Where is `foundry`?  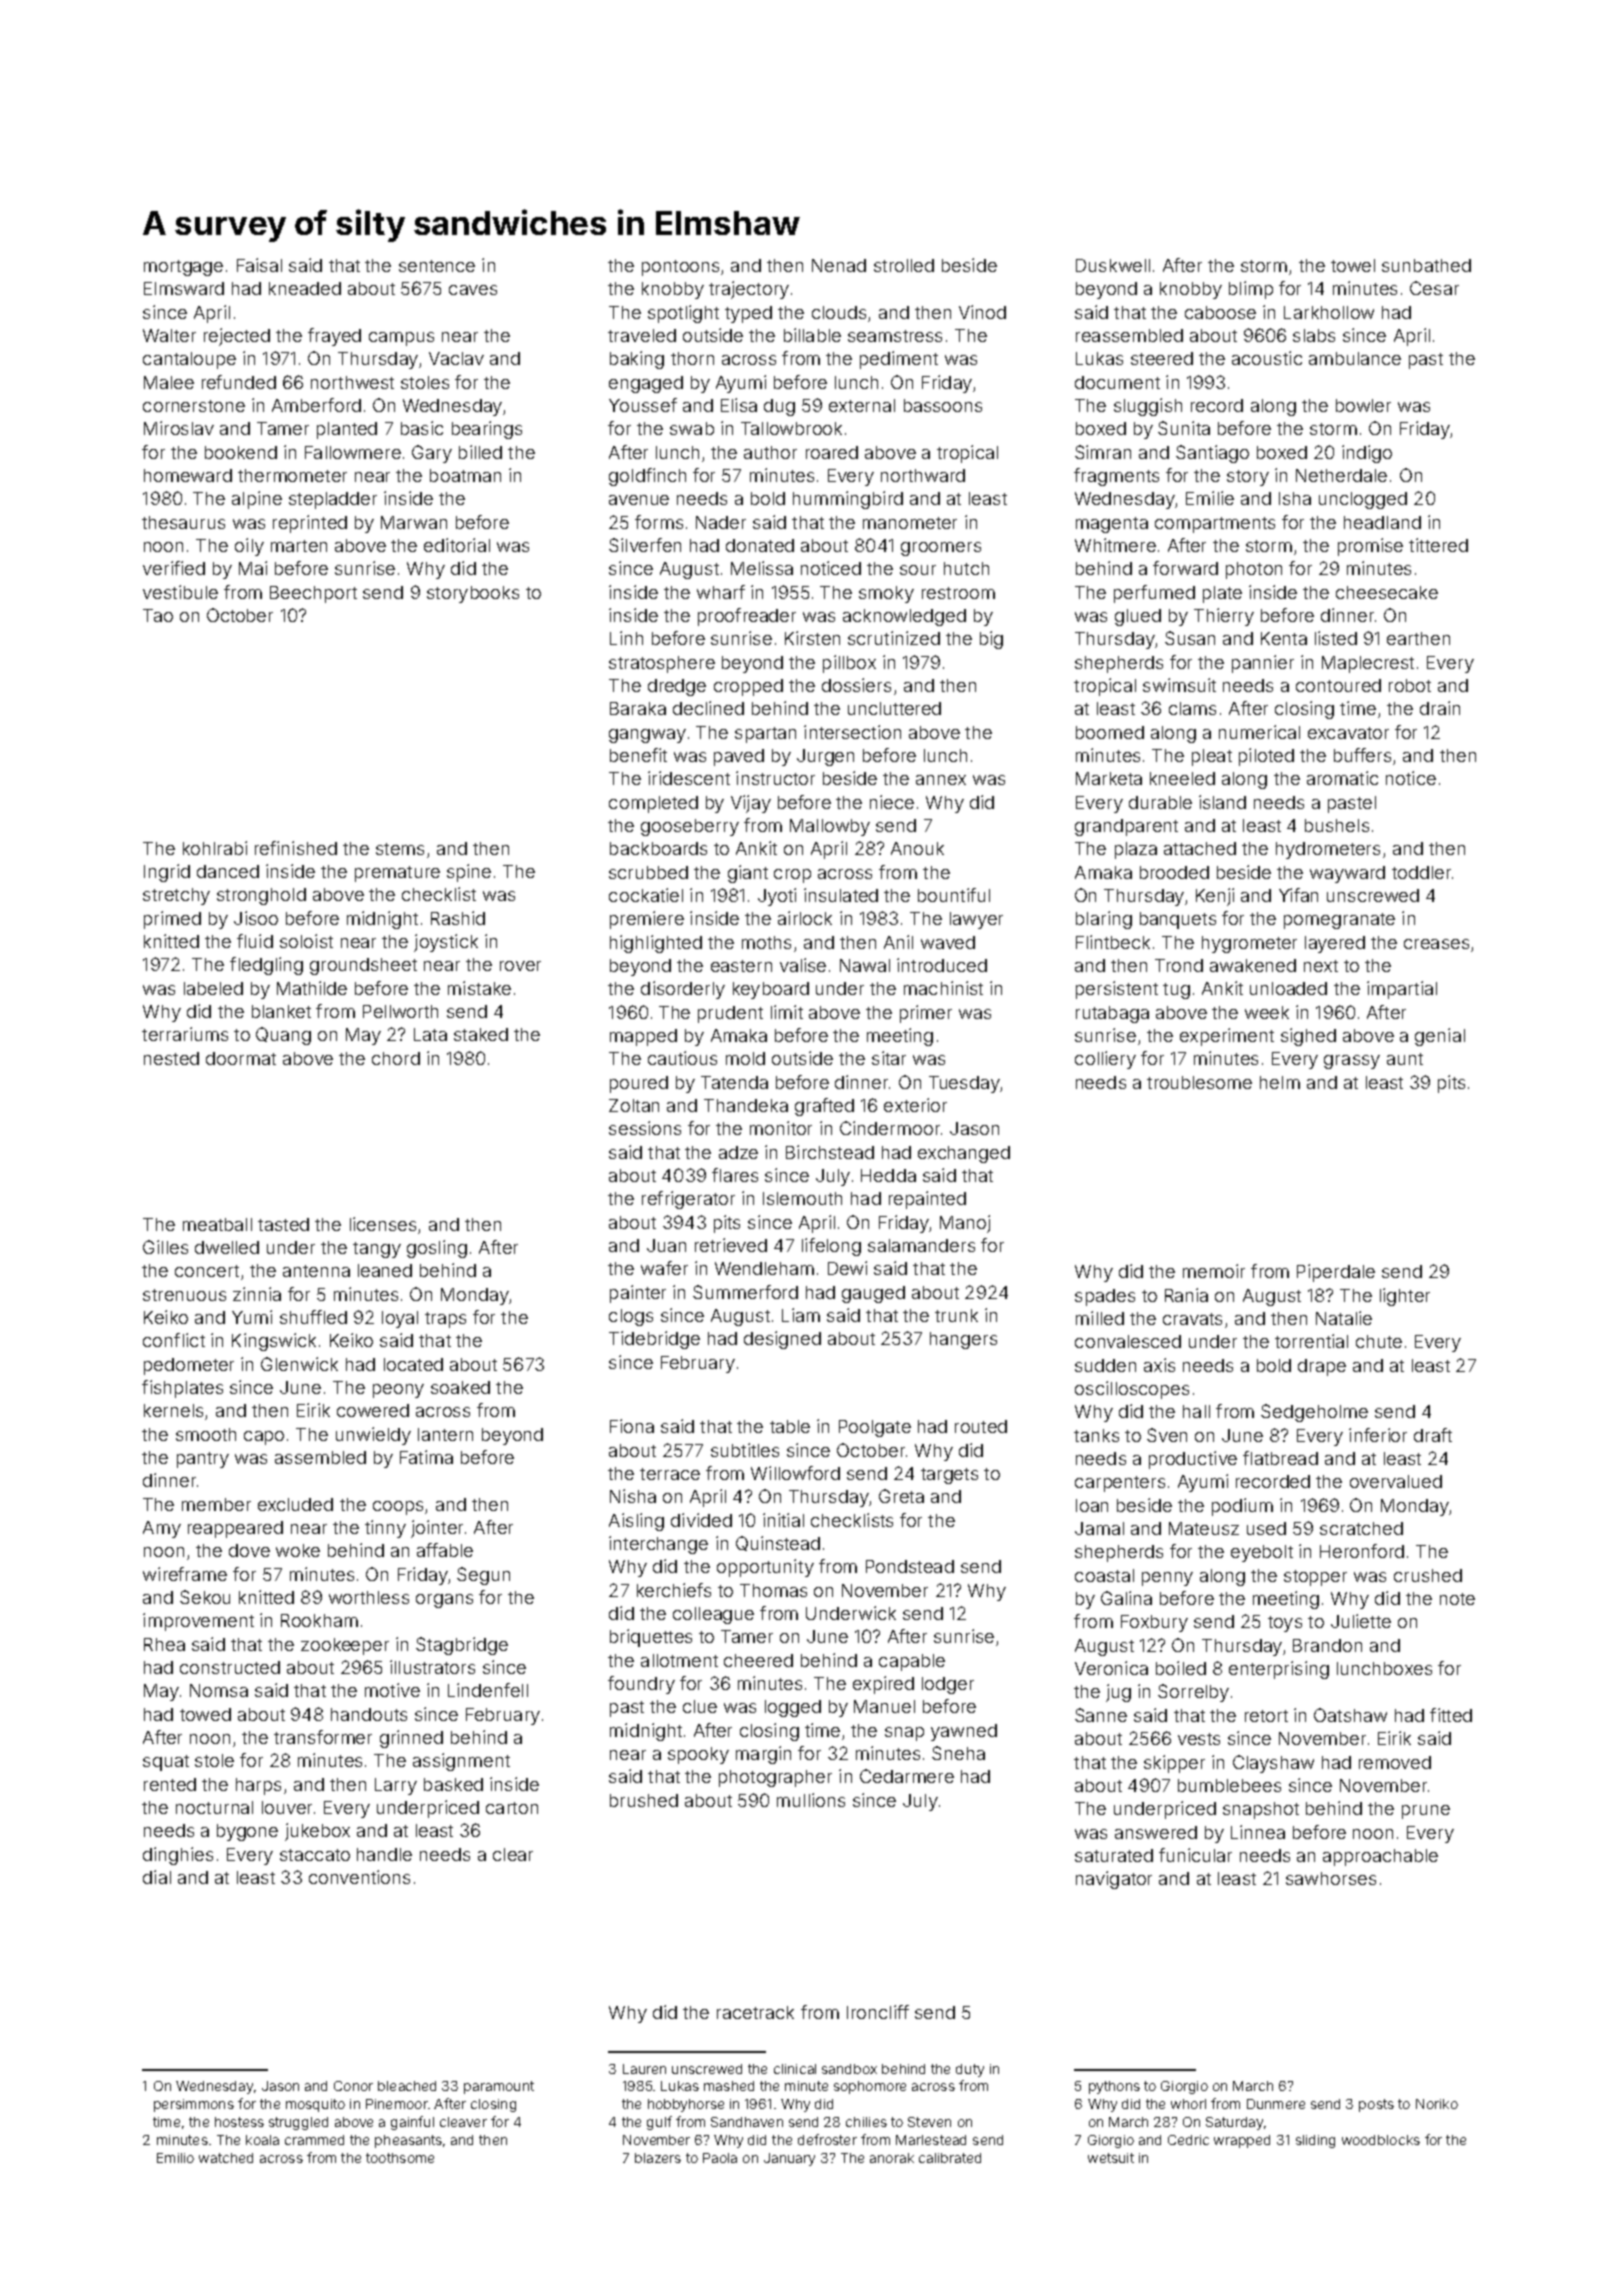
foundry is located at coordinates (641, 1685).
